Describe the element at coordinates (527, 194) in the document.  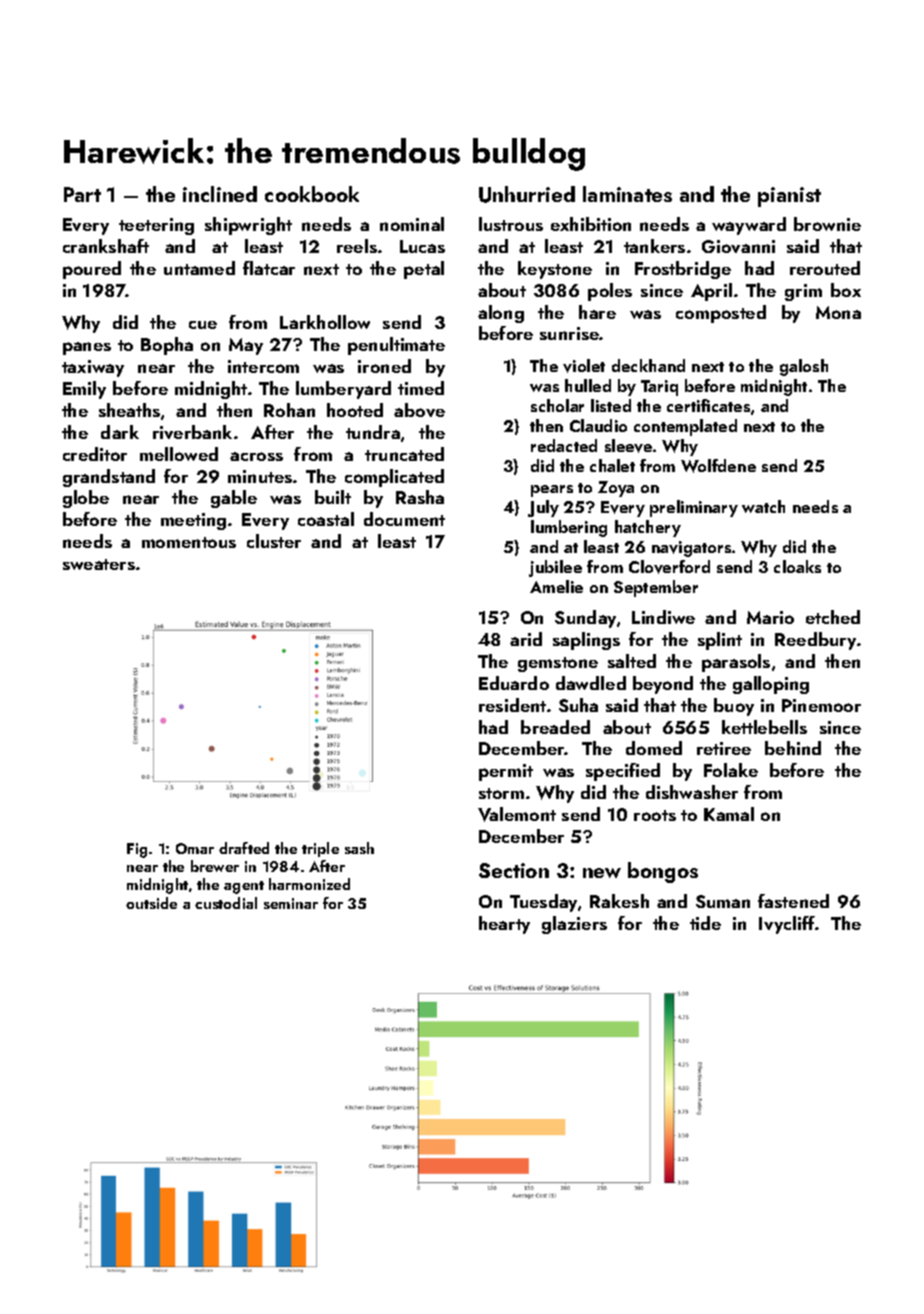
I see `Unhurried` at that location.
